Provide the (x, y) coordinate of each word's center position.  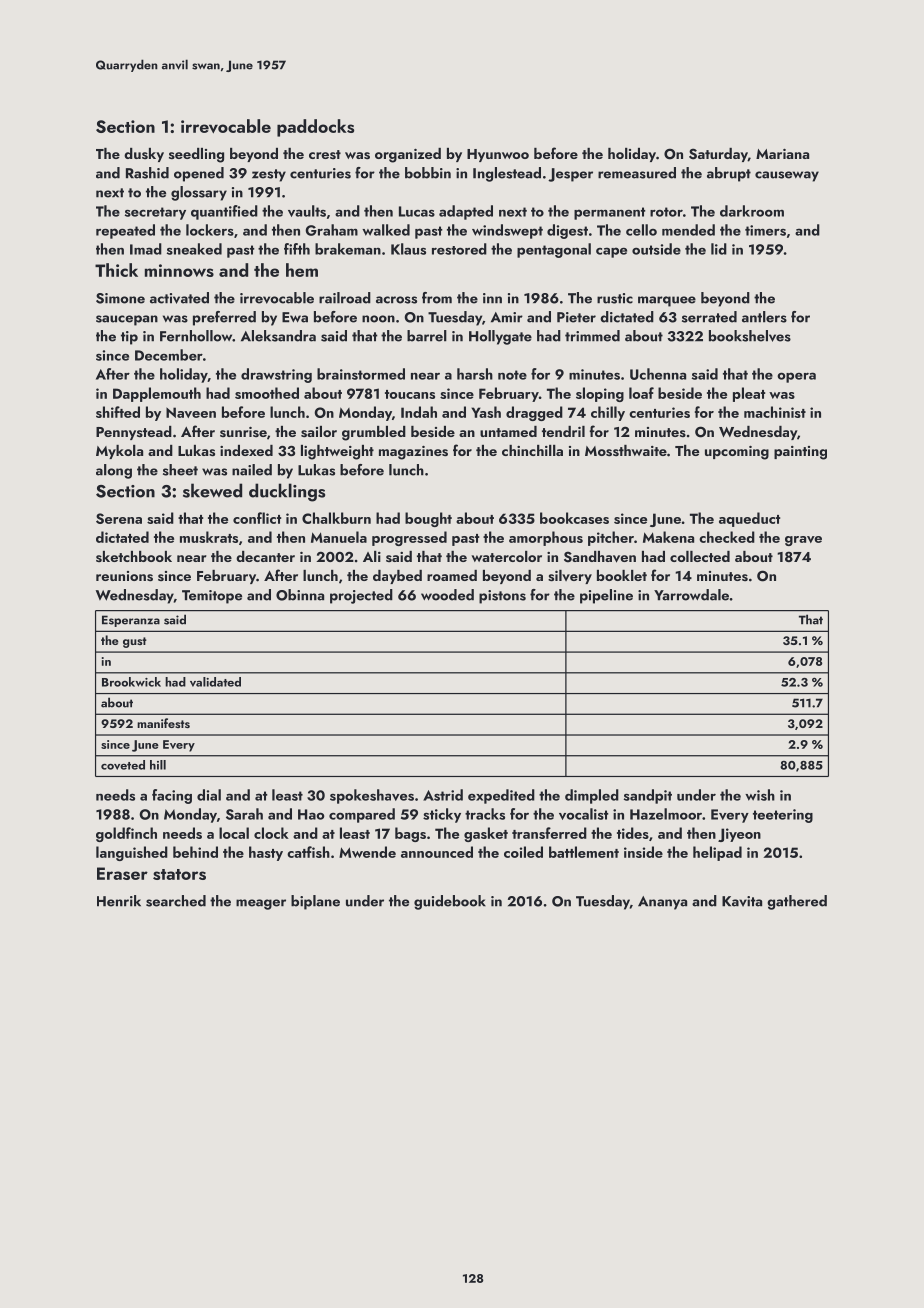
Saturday (718, 155)
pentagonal (554, 250)
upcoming (737, 453)
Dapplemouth (157, 394)
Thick (116, 270)
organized (408, 155)
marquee (667, 301)
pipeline (606, 596)
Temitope (212, 597)
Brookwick (131, 682)
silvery (570, 577)
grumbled (374, 433)
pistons (502, 597)
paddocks (315, 128)
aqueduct (749, 519)
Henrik (119, 901)
